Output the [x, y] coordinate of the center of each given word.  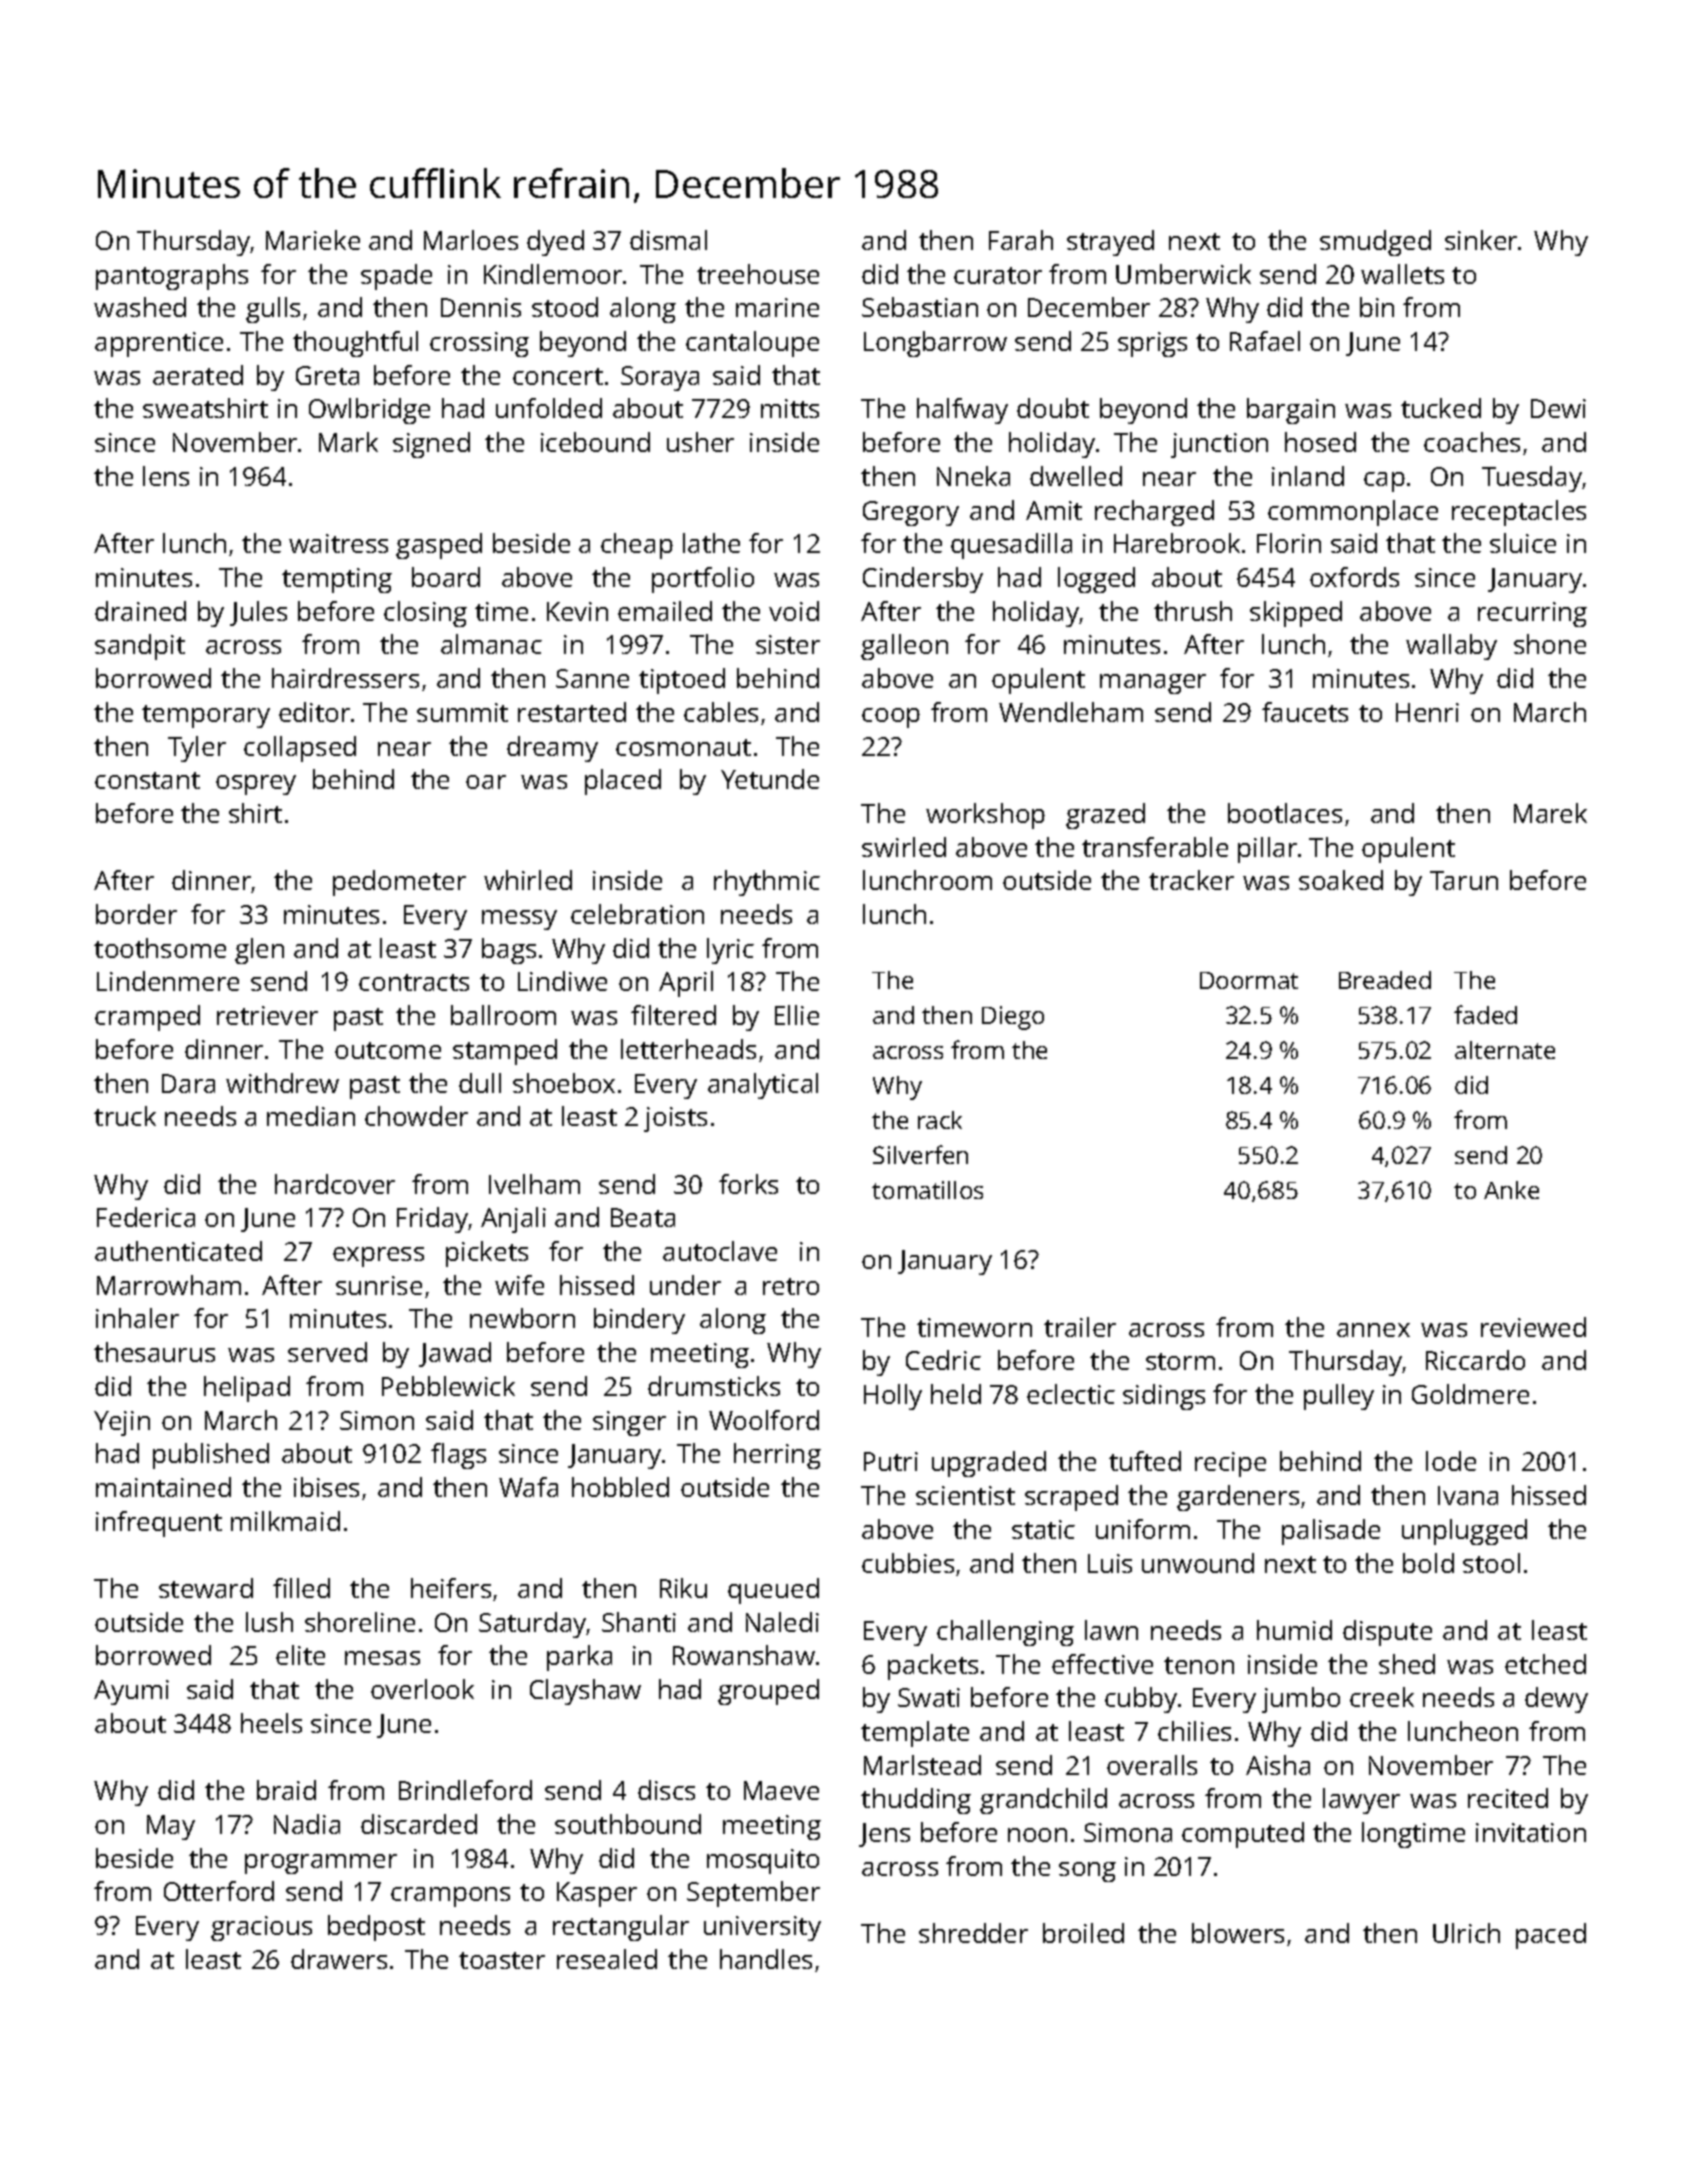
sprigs [1152, 344]
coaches [1472, 442]
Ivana [1468, 1495]
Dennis [481, 307]
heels [271, 1723]
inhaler [137, 1318]
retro [791, 1286]
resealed [607, 1959]
